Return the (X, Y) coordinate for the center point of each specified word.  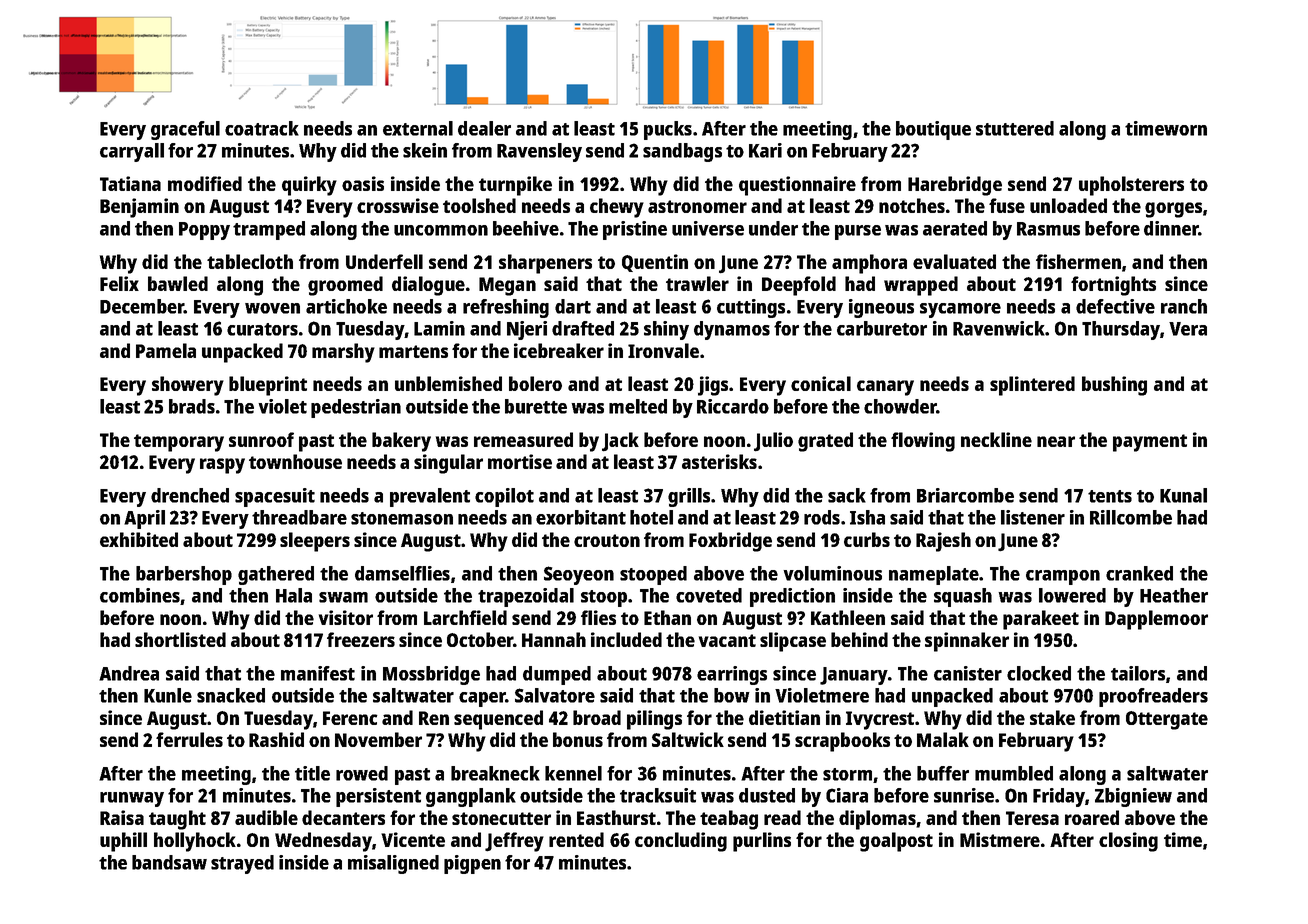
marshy (343, 353)
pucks (668, 130)
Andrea (129, 673)
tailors (1138, 673)
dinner (1171, 228)
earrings (732, 675)
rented (576, 839)
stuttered (1015, 128)
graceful (185, 130)
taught (177, 820)
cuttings (751, 308)
